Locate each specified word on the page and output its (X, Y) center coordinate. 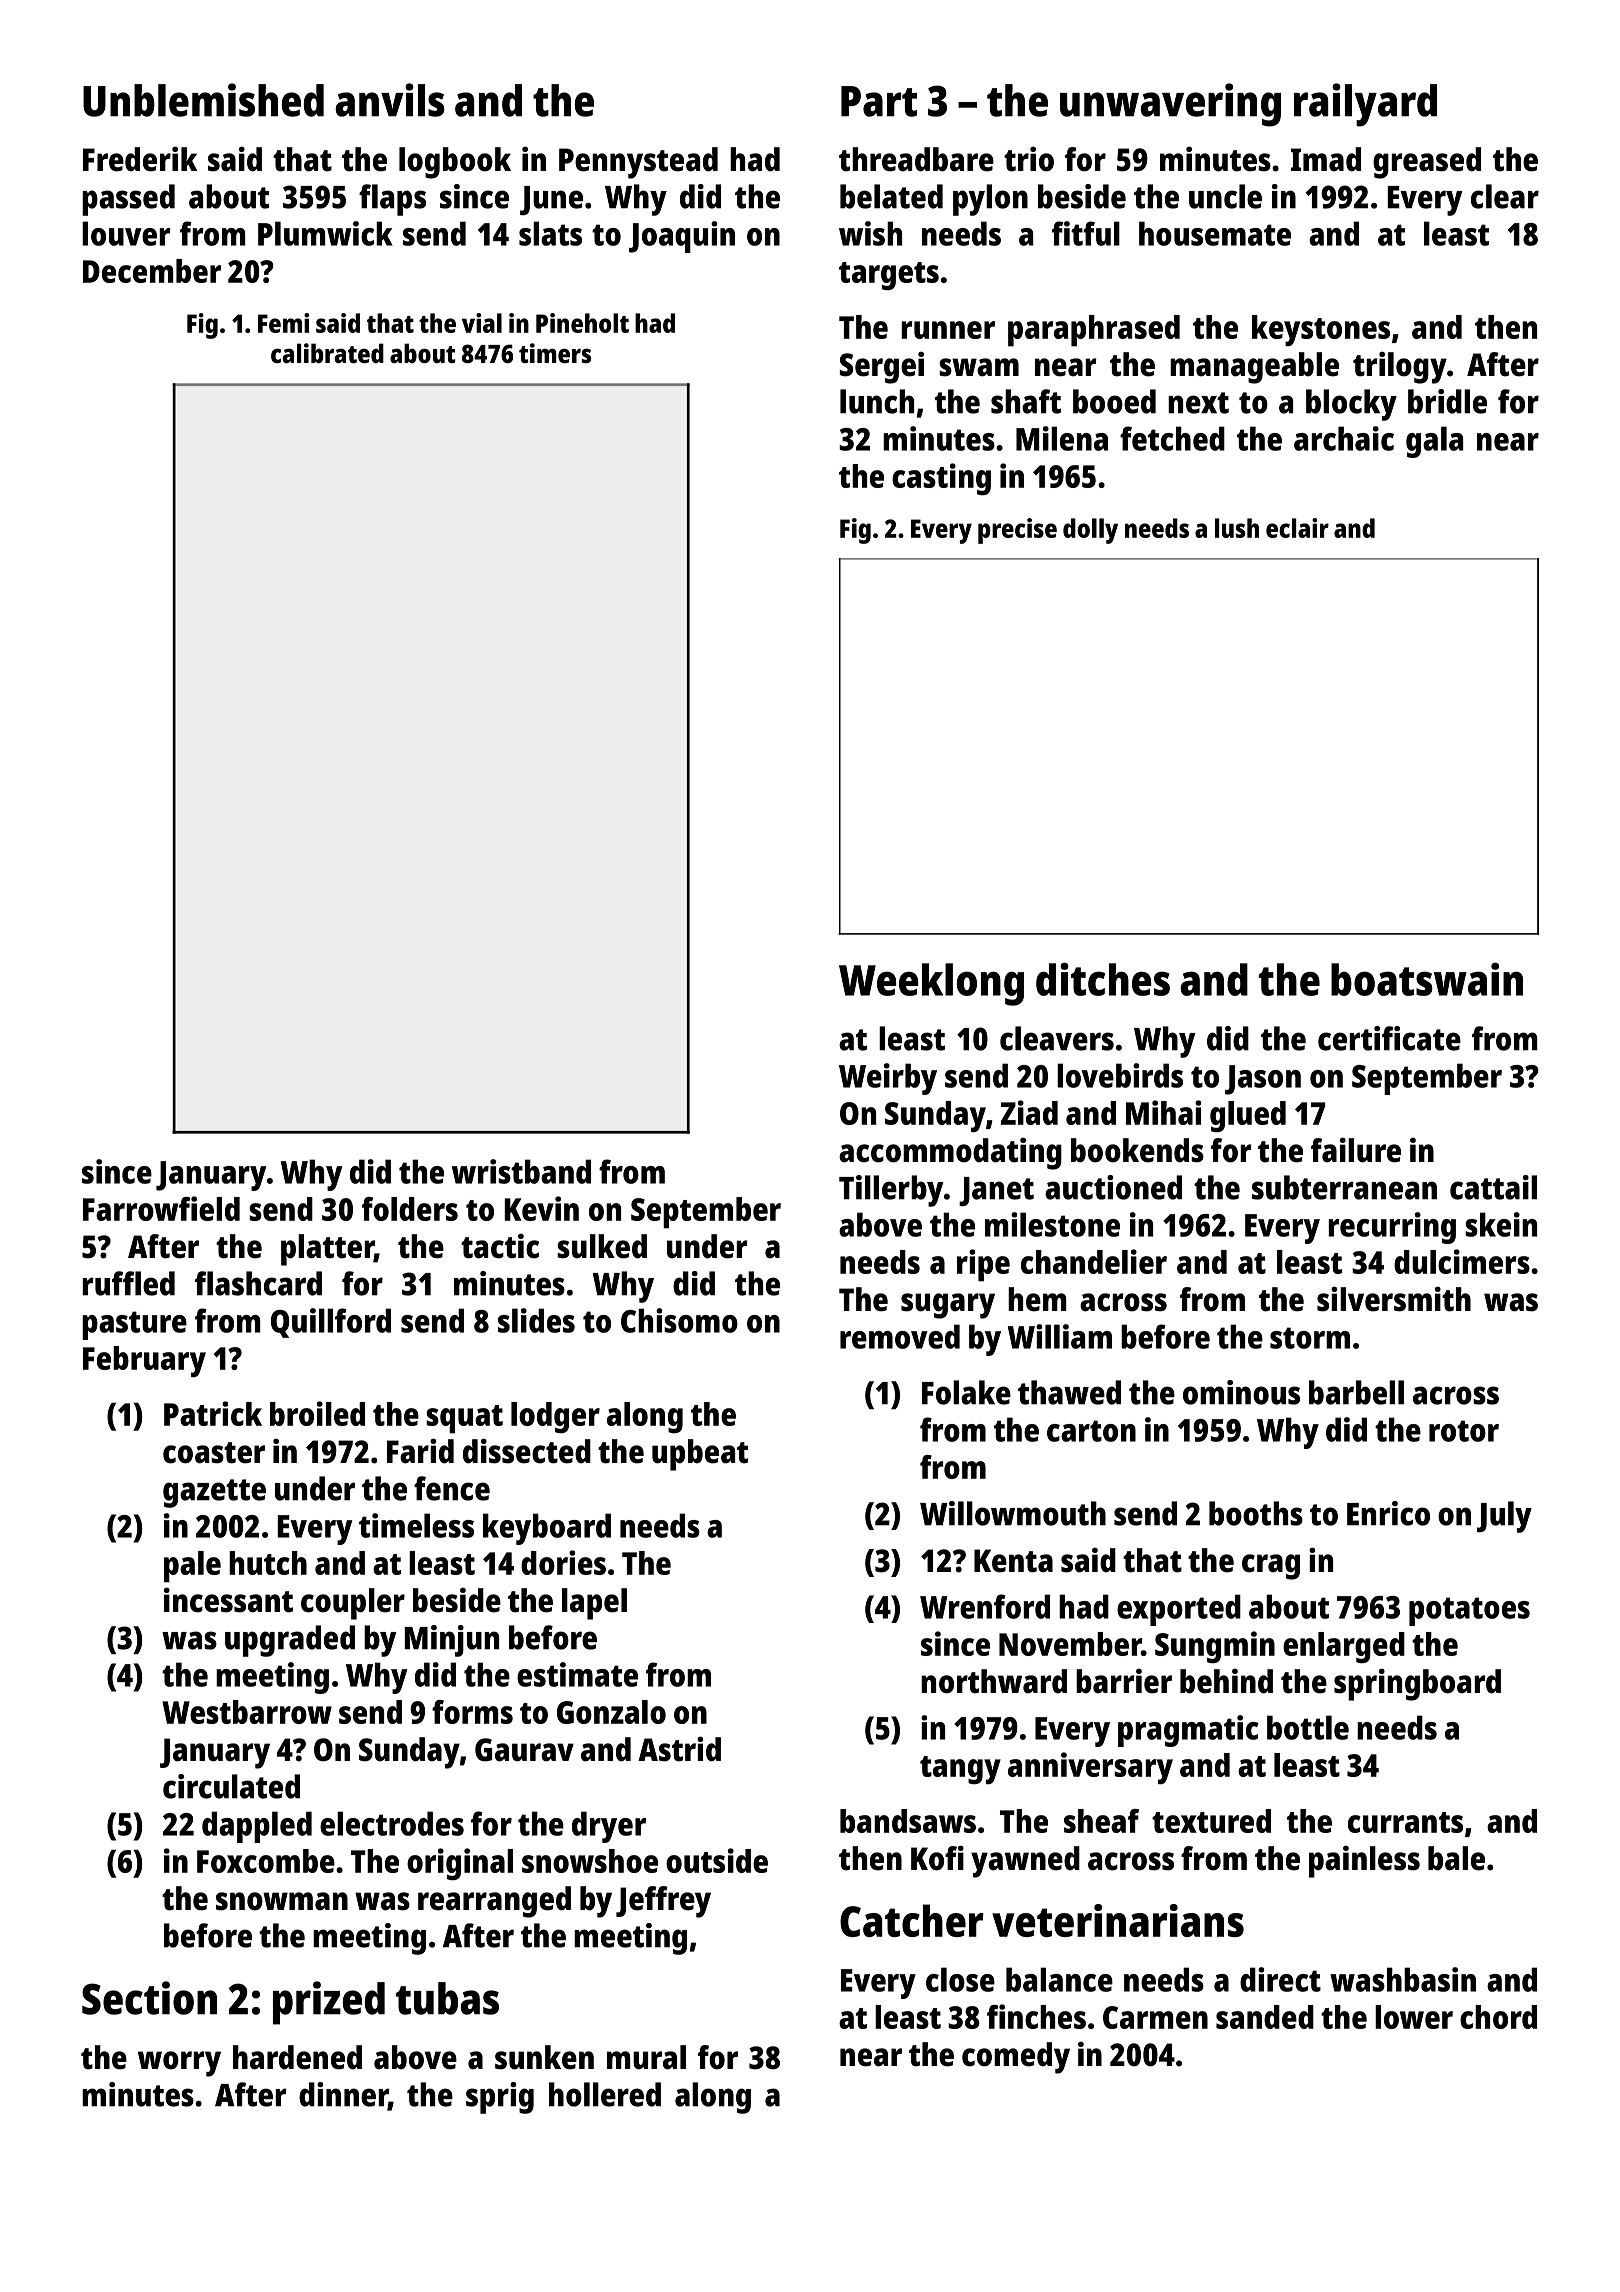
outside (717, 1860)
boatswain (1427, 979)
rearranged (494, 1902)
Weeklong (931, 984)
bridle (1447, 401)
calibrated (327, 353)
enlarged (1344, 1647)
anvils (390, 100)
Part (879, 101)
